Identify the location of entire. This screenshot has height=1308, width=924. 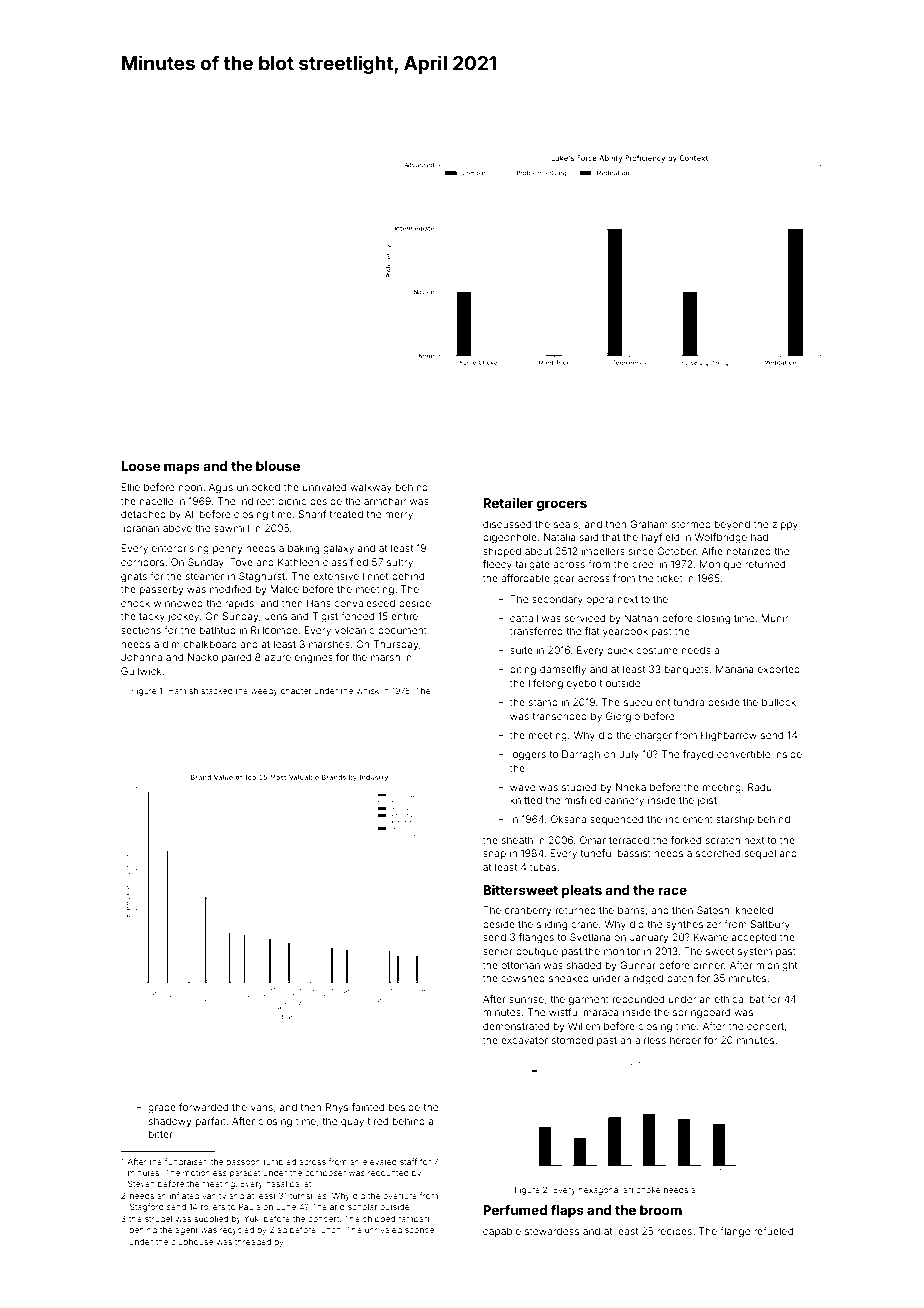
(404, 616).
